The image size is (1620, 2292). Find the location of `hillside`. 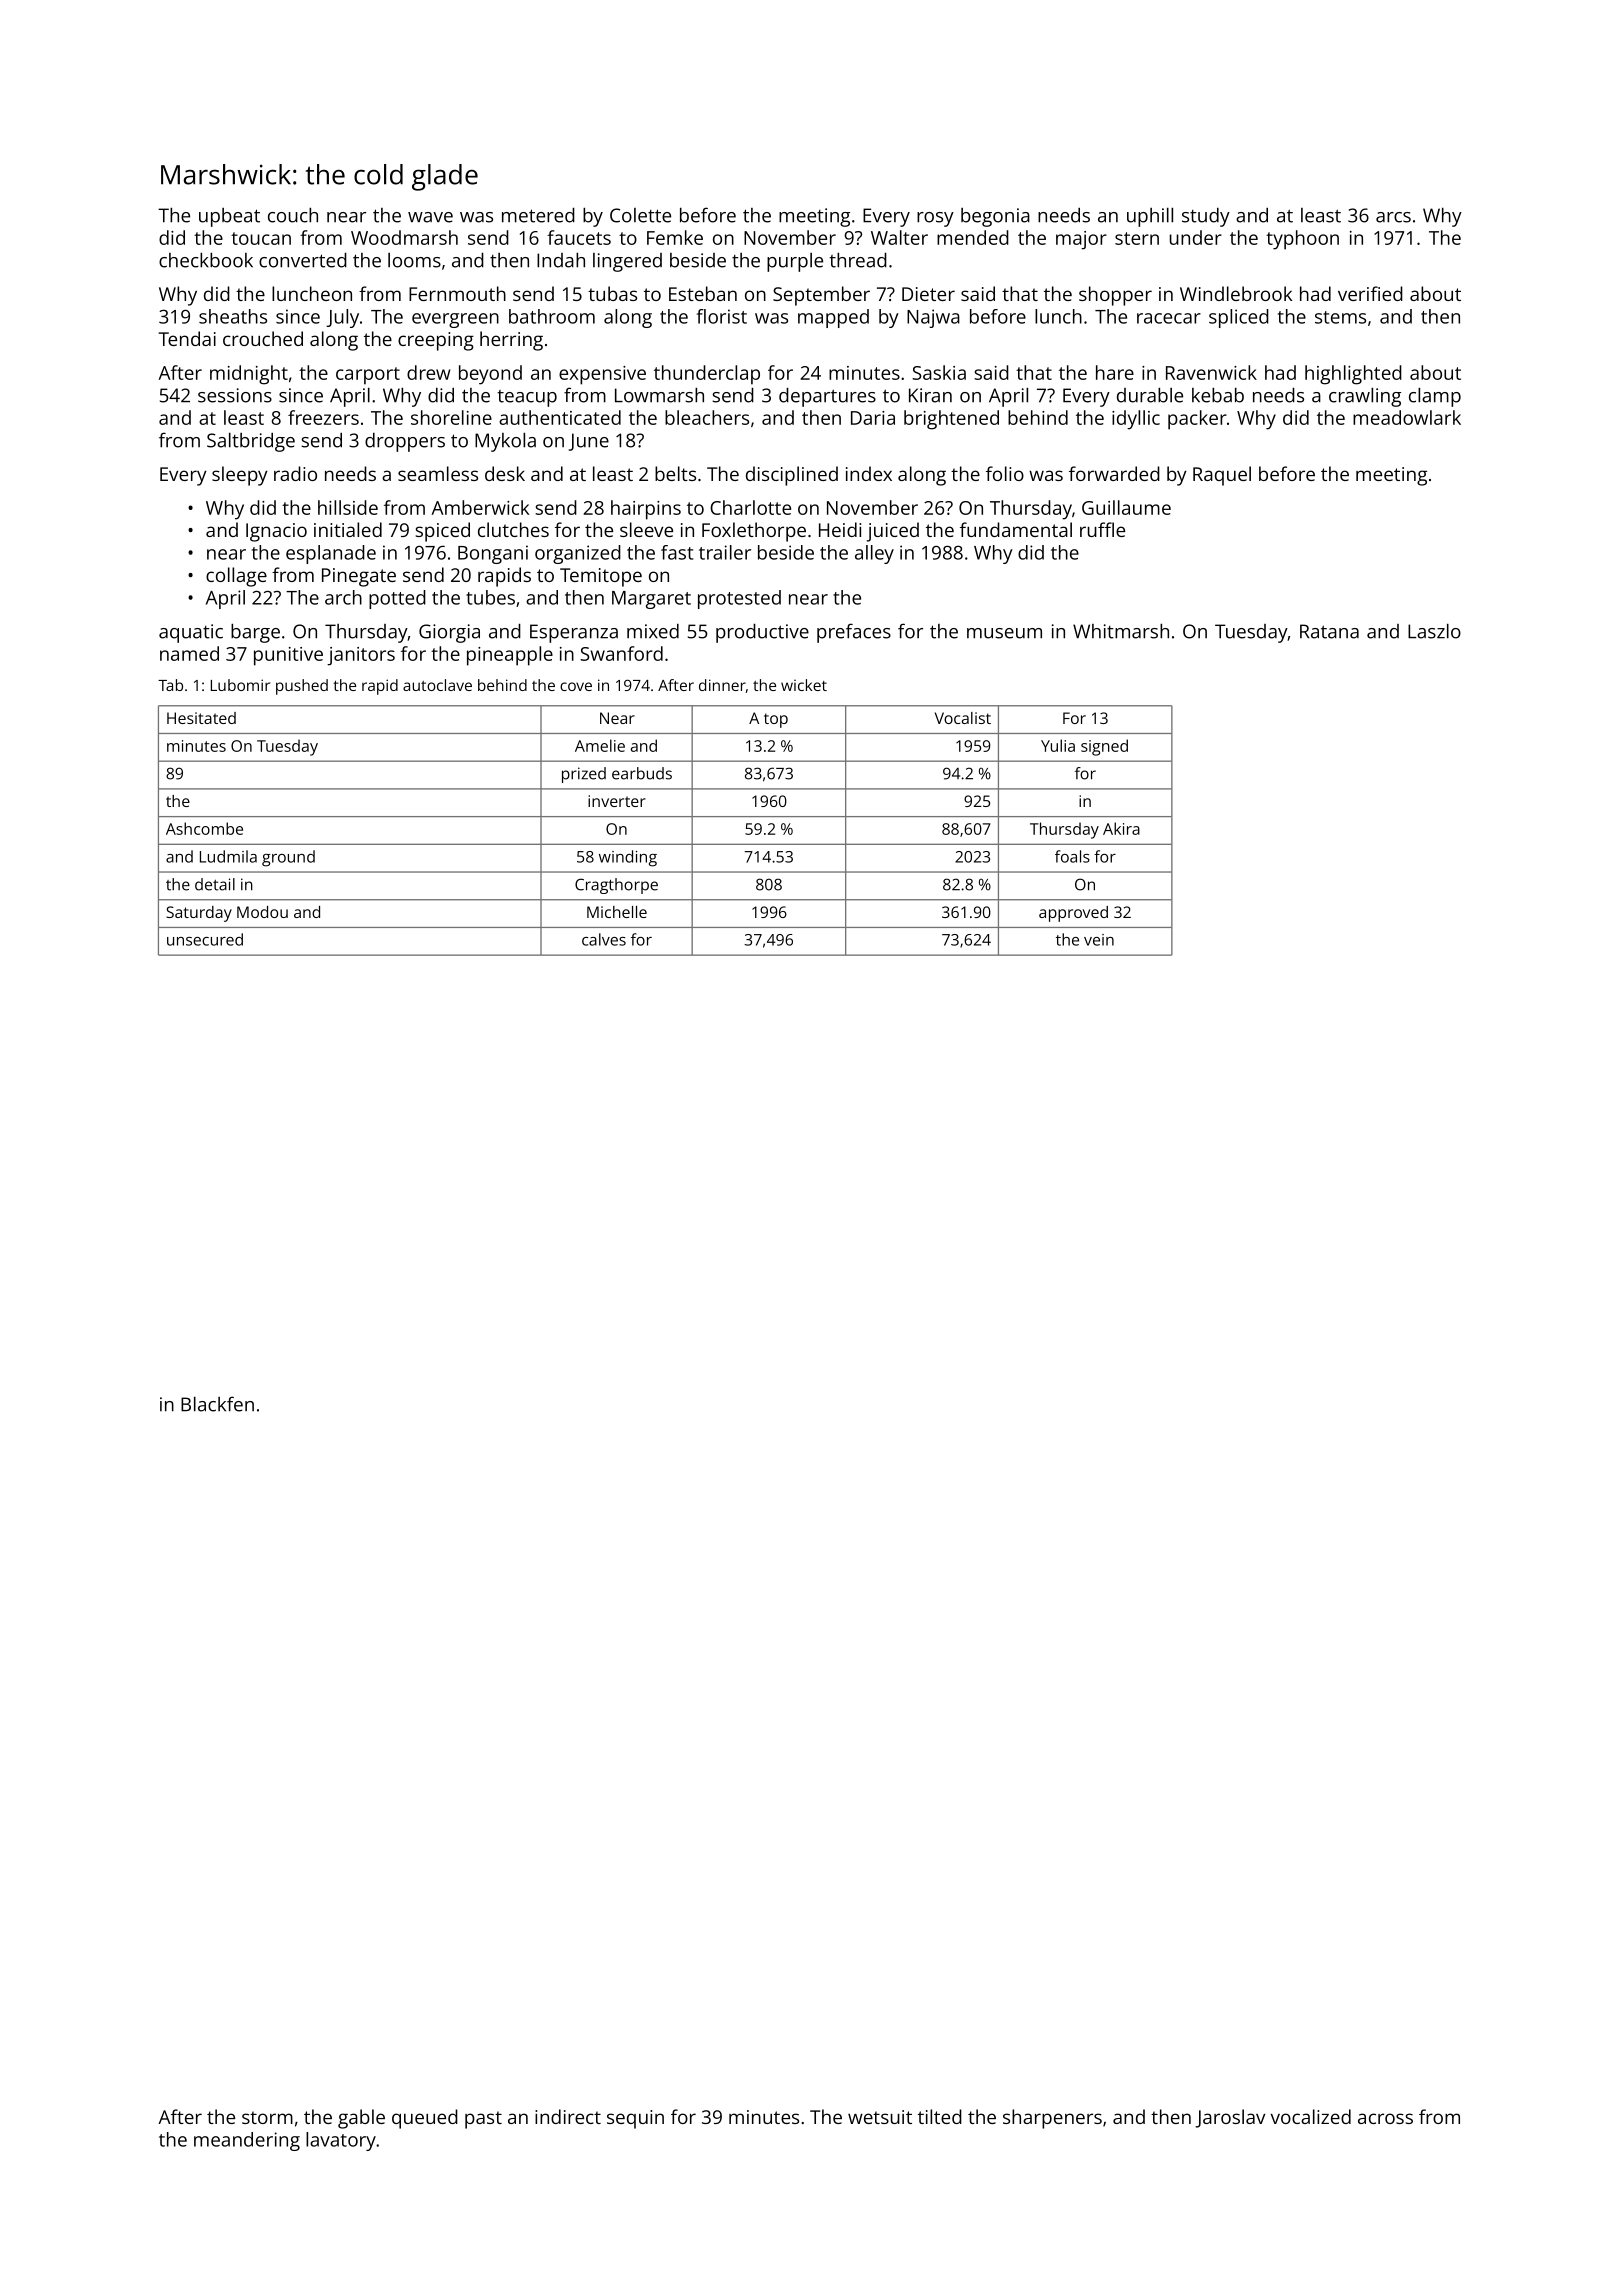

hillside is located at coordinates (348, 507).
